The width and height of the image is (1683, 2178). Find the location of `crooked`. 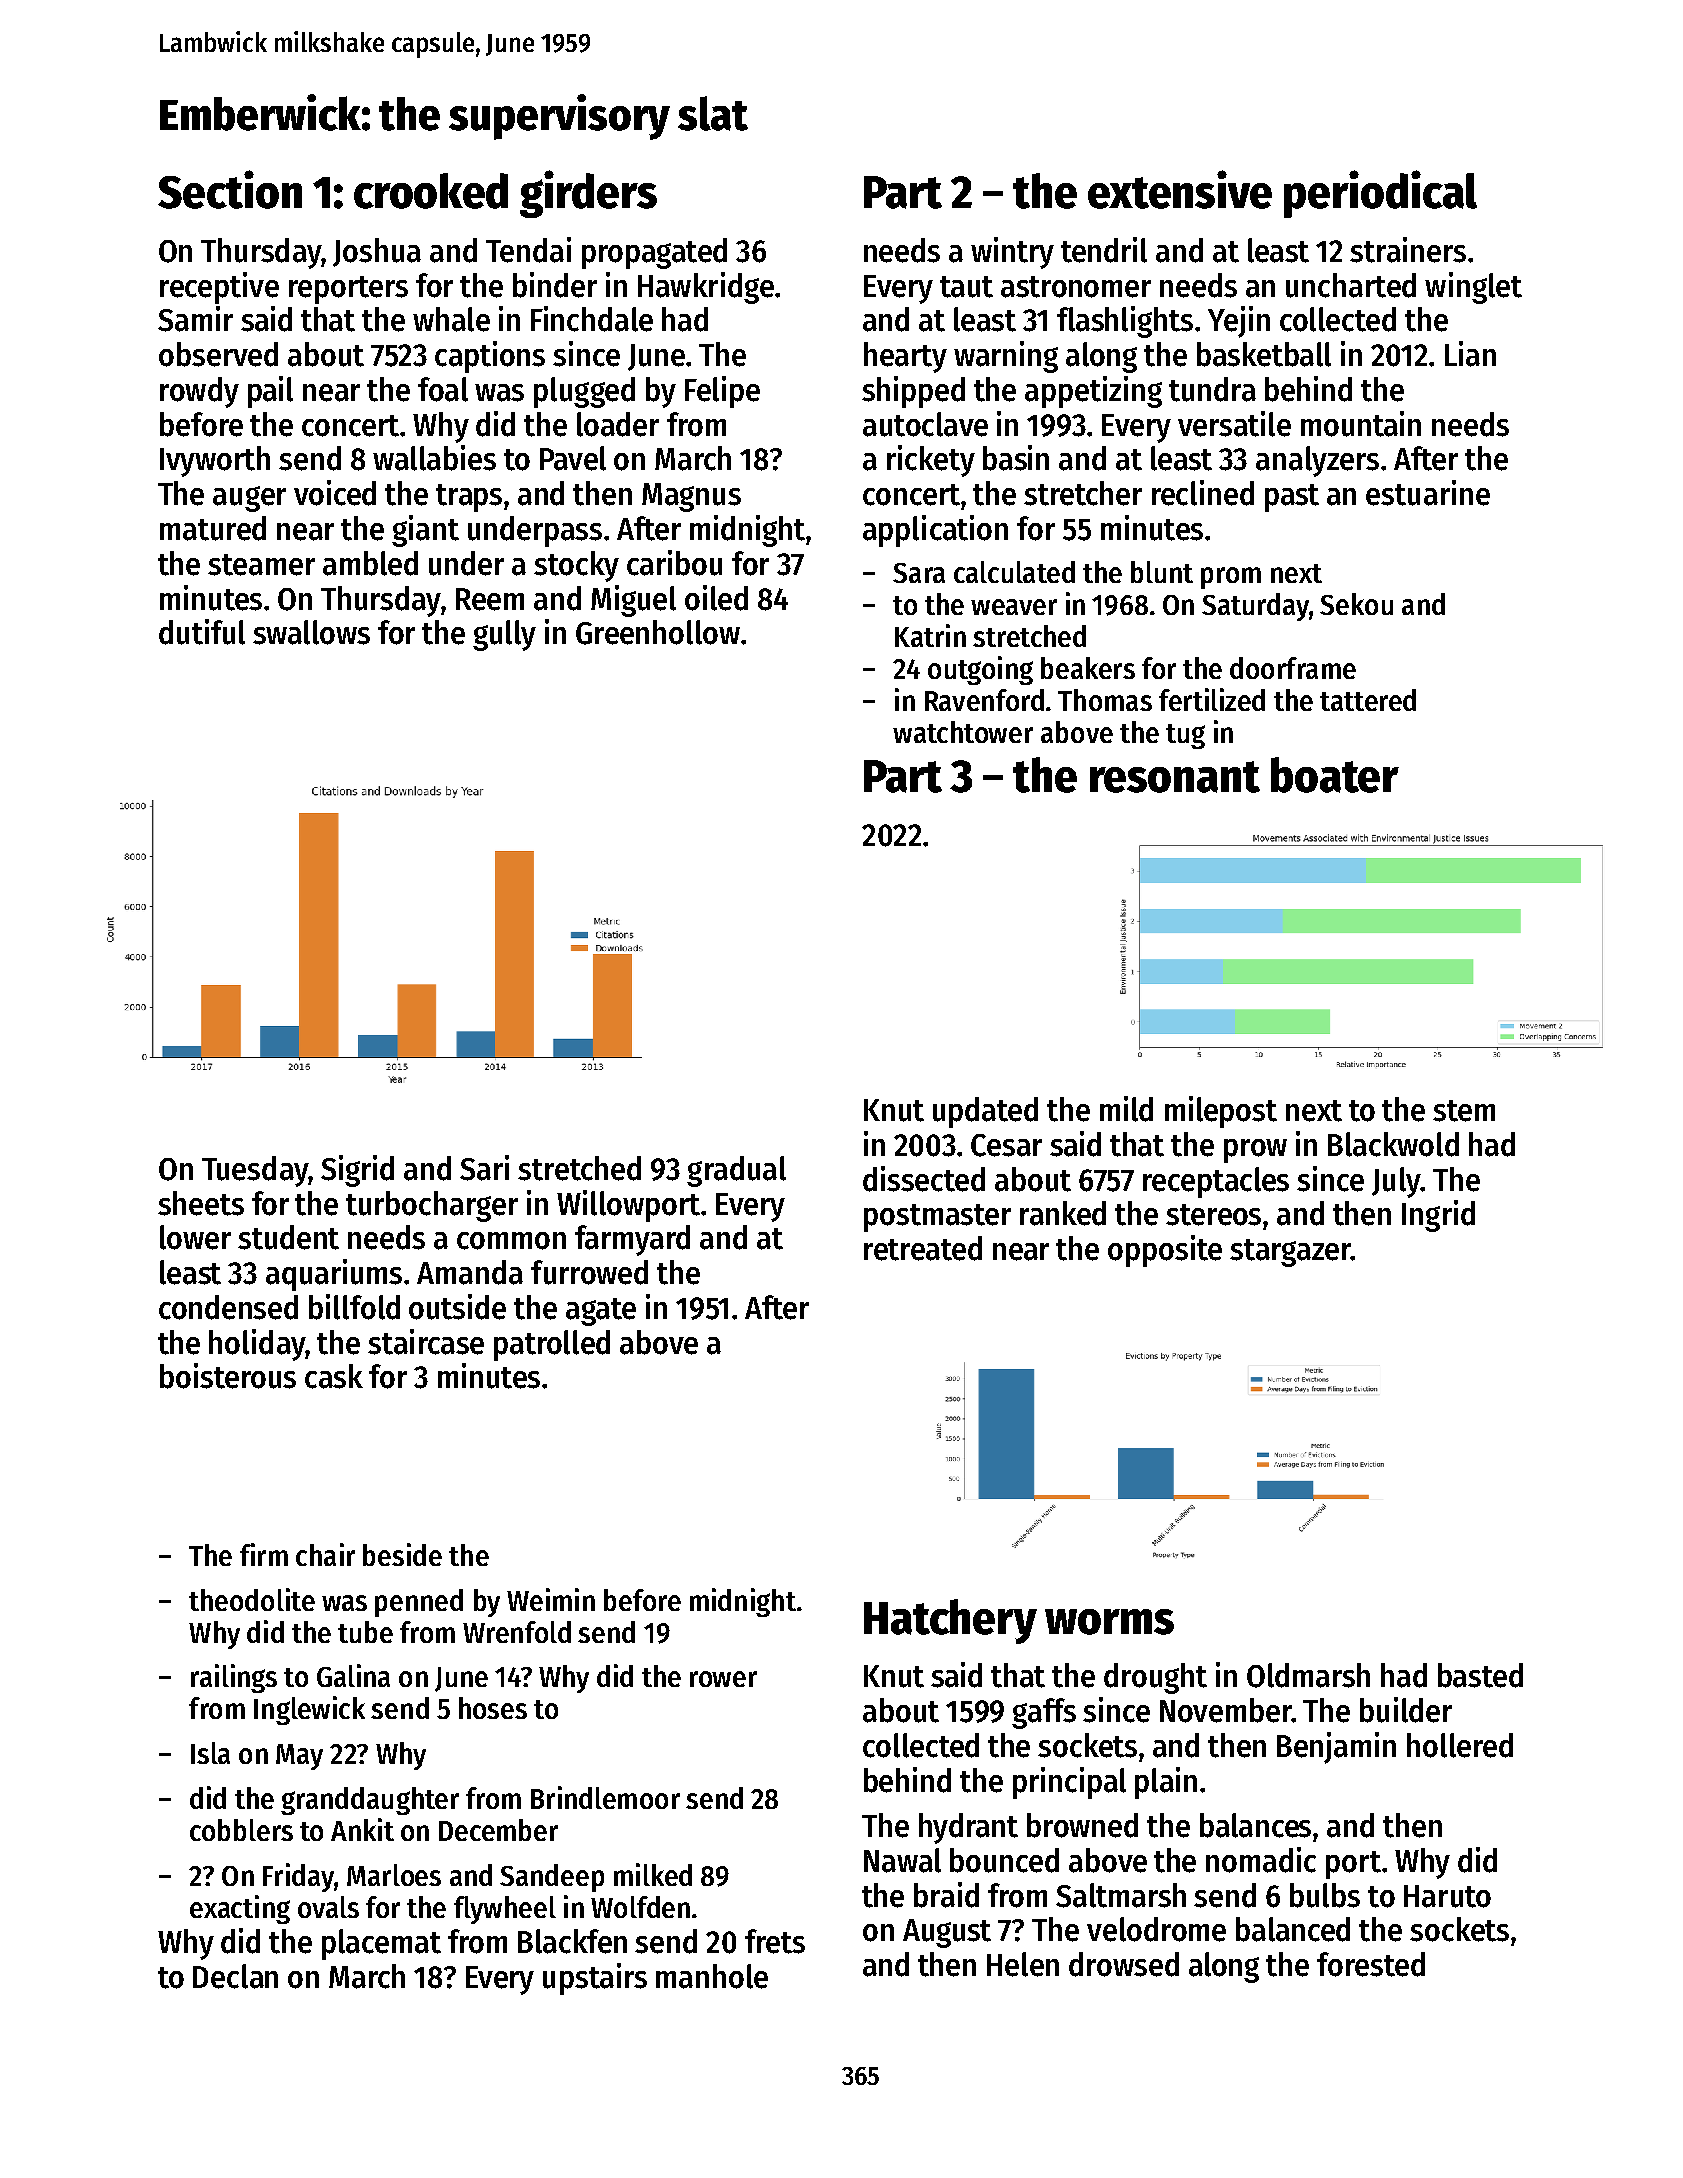

crooked is located at coordinates (431, 191).
